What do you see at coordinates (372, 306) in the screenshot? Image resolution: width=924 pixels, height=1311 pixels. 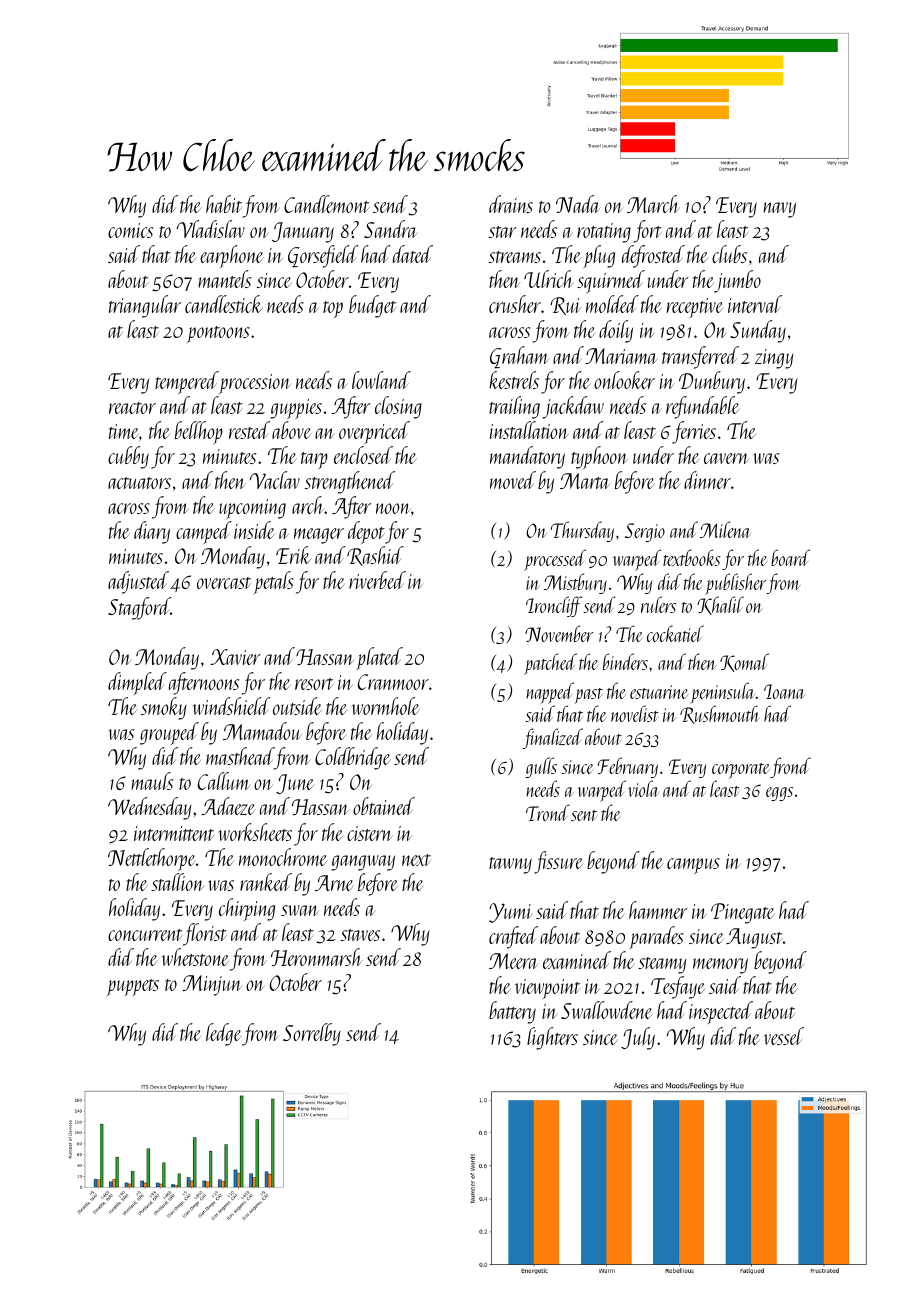 I see `budget` at bounding box center [372, 306].
